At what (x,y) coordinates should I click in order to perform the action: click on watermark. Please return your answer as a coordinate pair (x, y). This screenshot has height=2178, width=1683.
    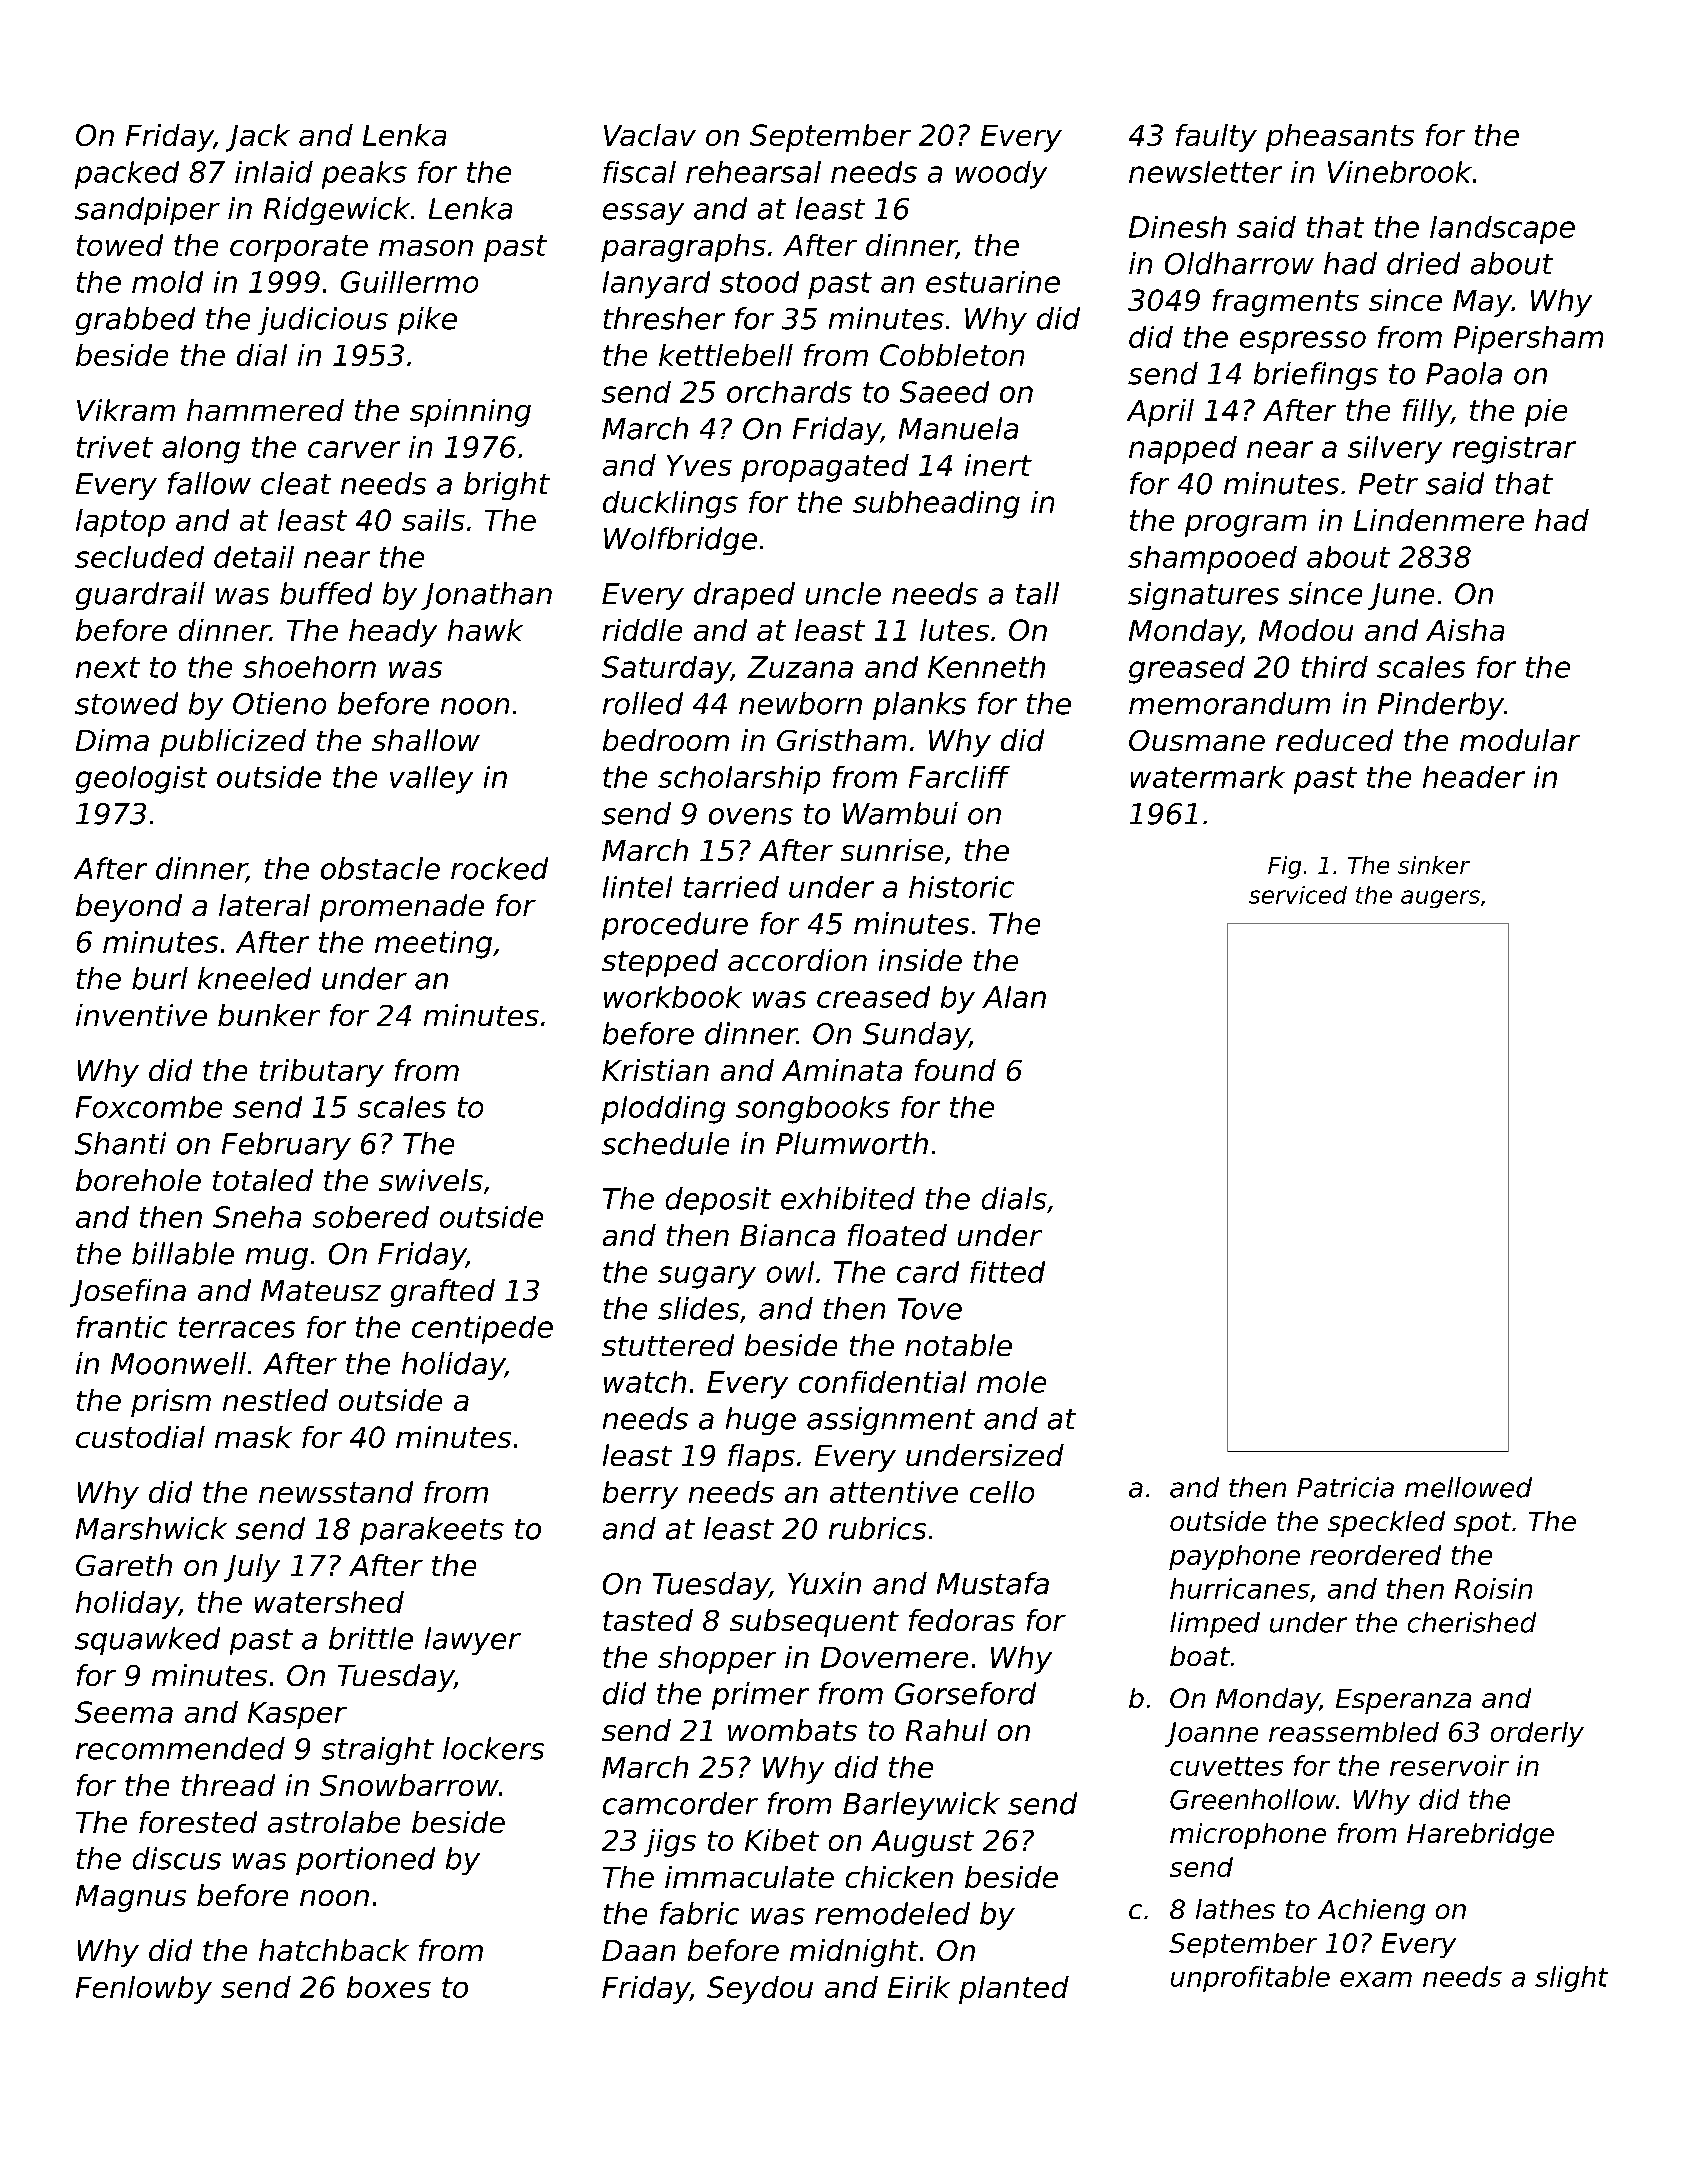
    Looking at the image, I should click on (1208, 777).
